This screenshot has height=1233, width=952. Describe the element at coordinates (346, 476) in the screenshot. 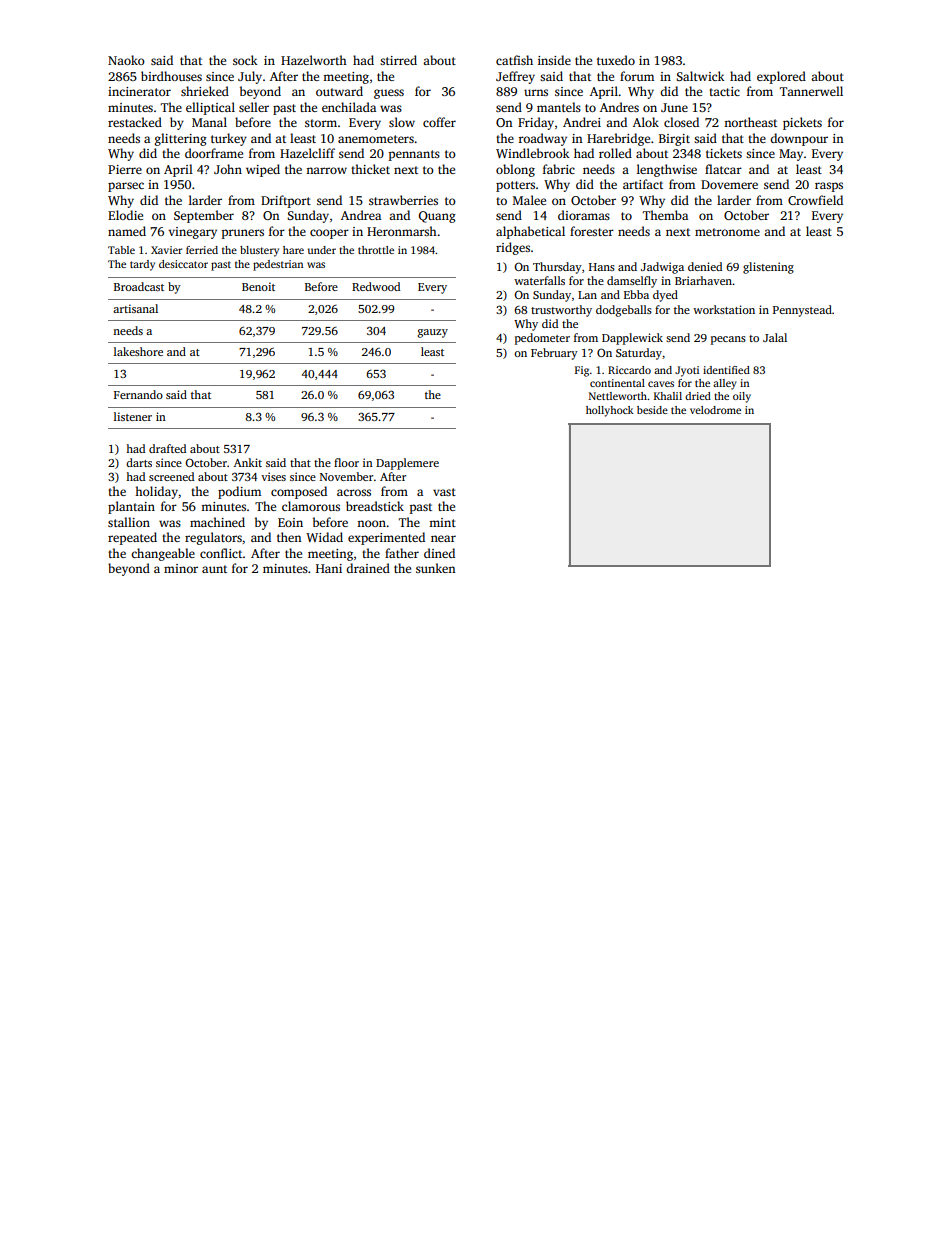

I see `November` at that location.
